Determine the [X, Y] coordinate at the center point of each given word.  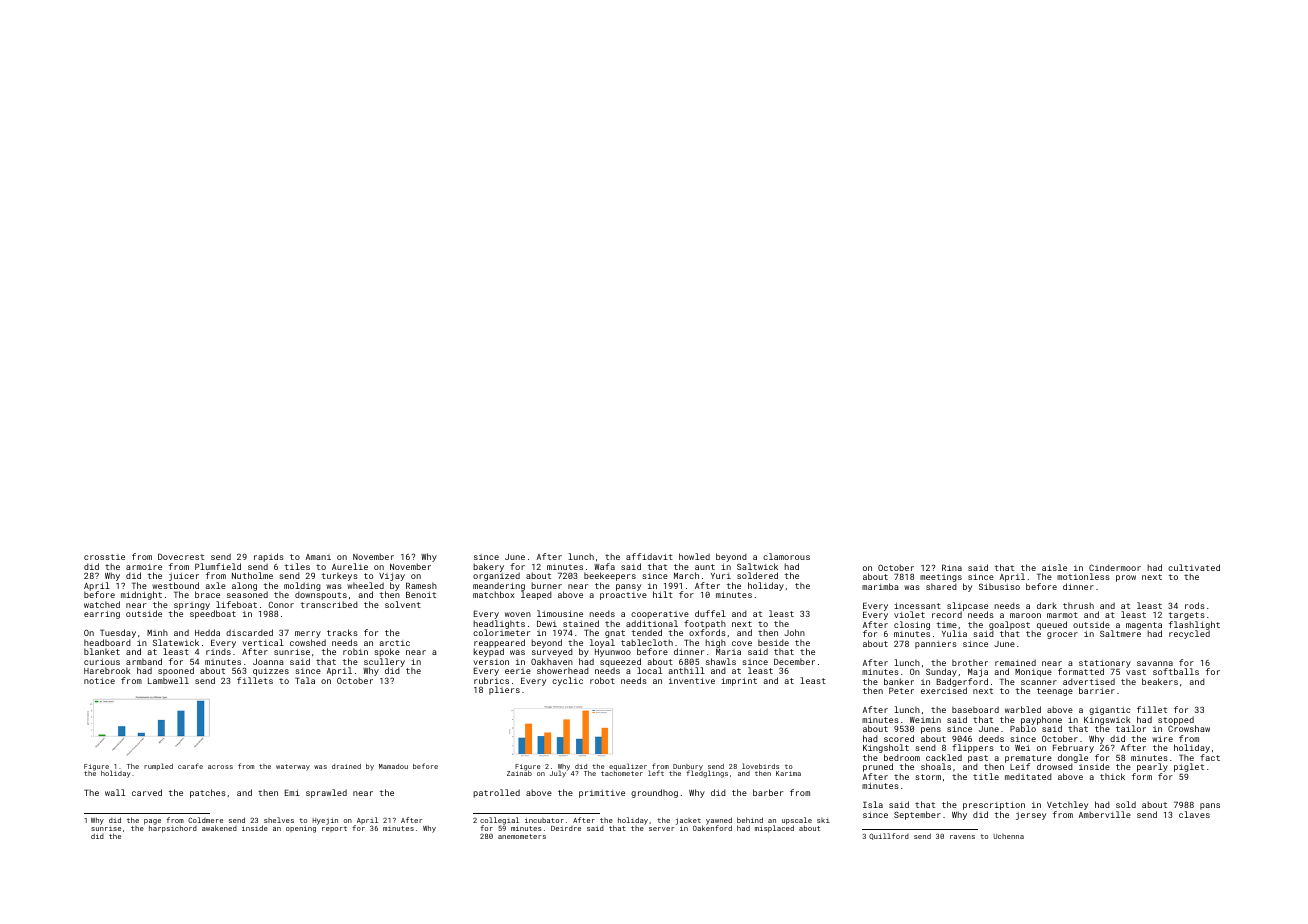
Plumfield [218, 566]
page [152, 822]
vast [1136, 672]
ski [823, 820]
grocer [1062, 635]
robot [602, 680]
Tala [305, 680]
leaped [536, 596]
